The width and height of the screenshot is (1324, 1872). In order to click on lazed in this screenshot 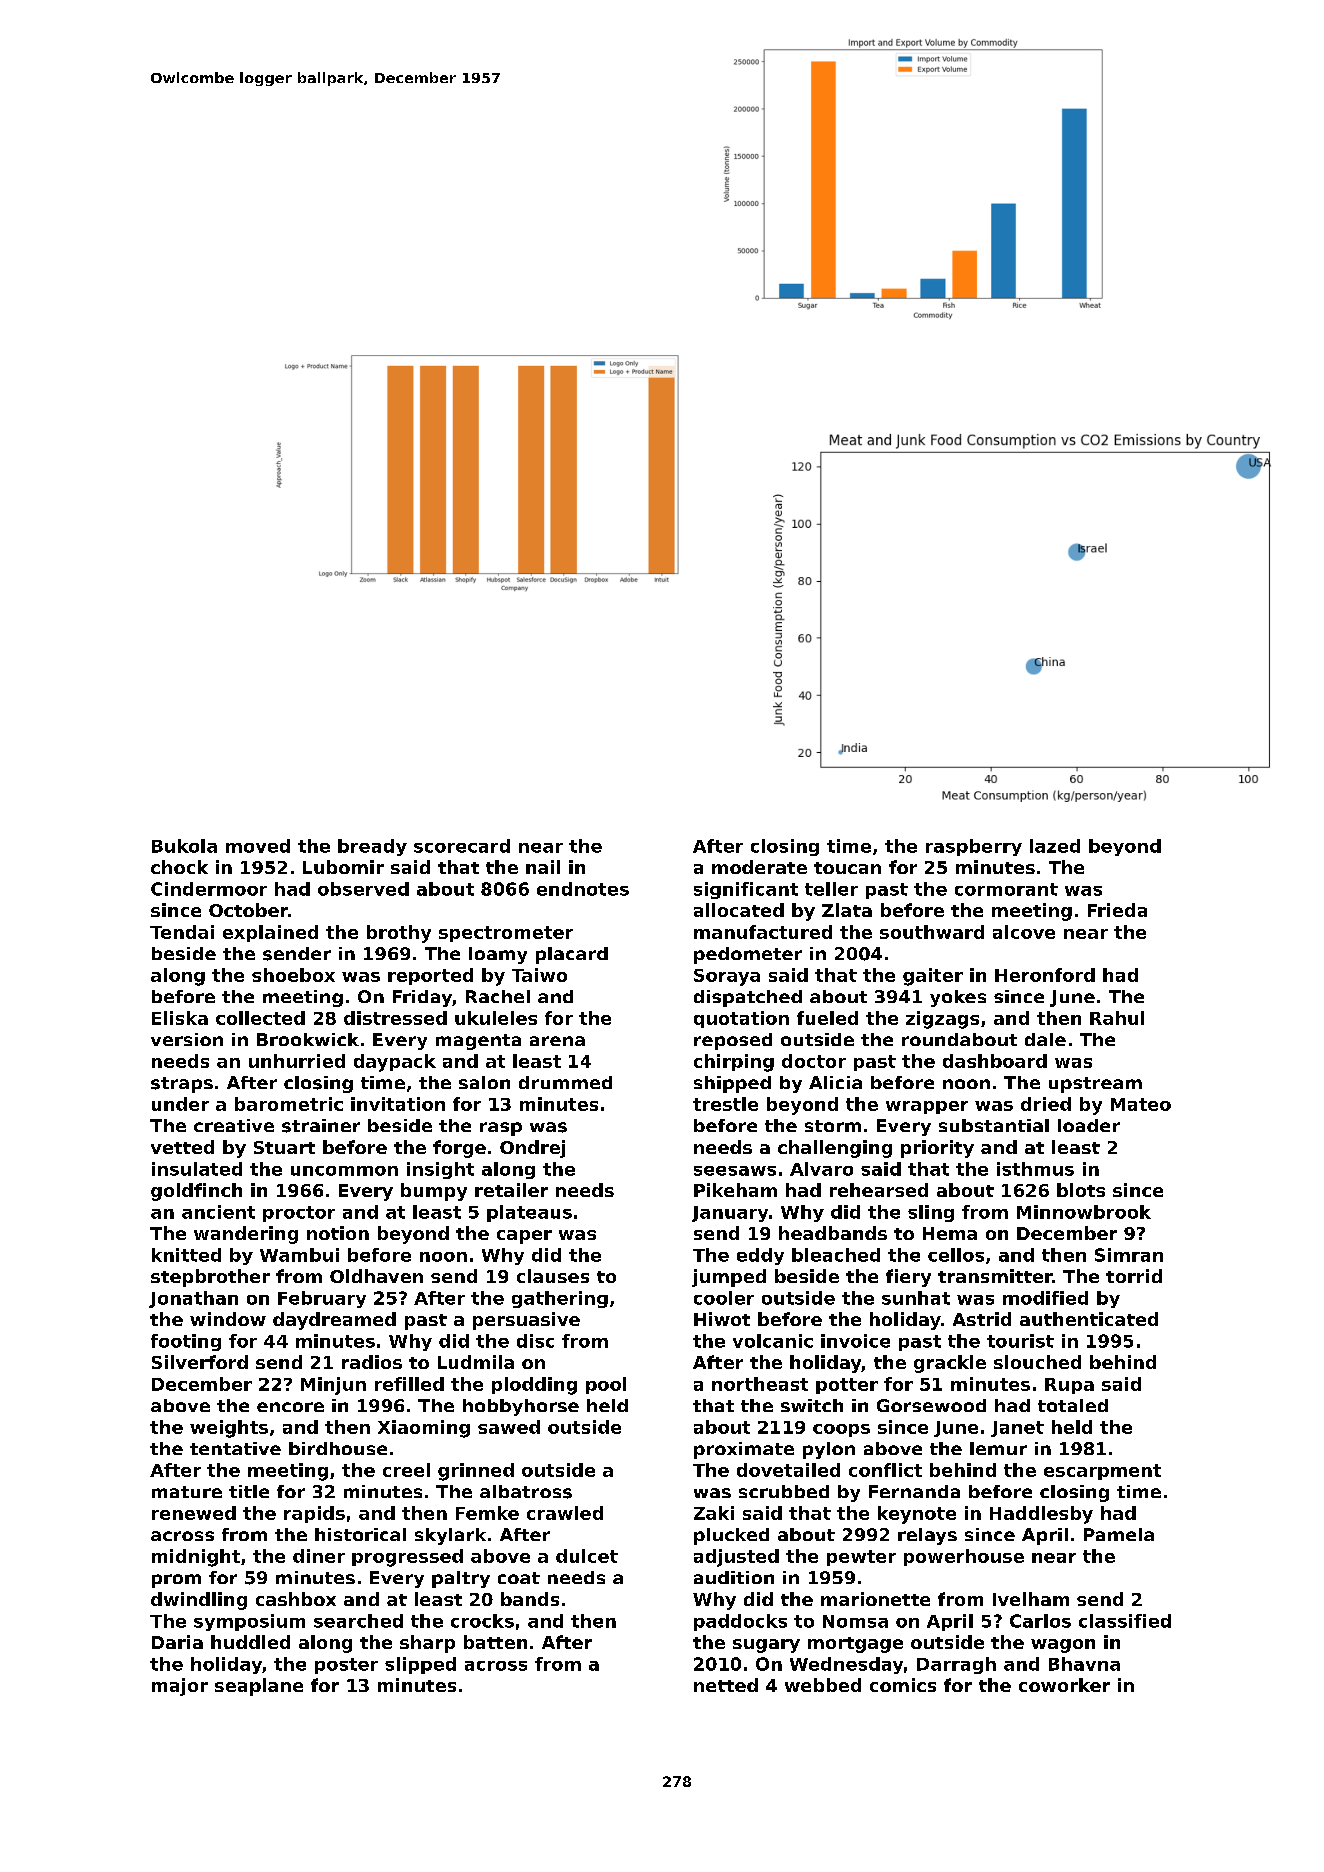, I will do `click(1055, 846)`.
